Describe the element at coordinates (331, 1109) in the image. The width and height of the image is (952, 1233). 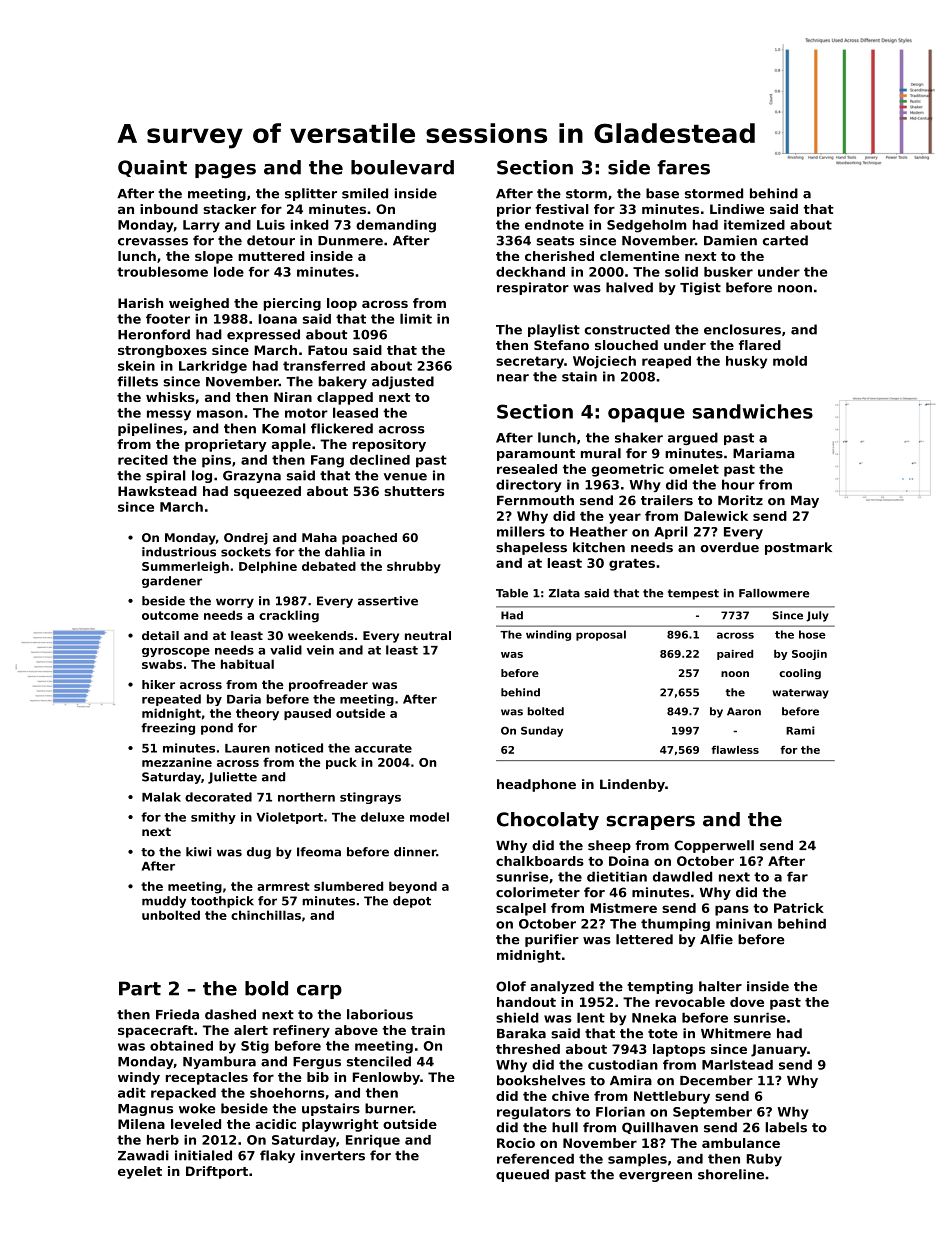
I see `upstairs` at that location.
